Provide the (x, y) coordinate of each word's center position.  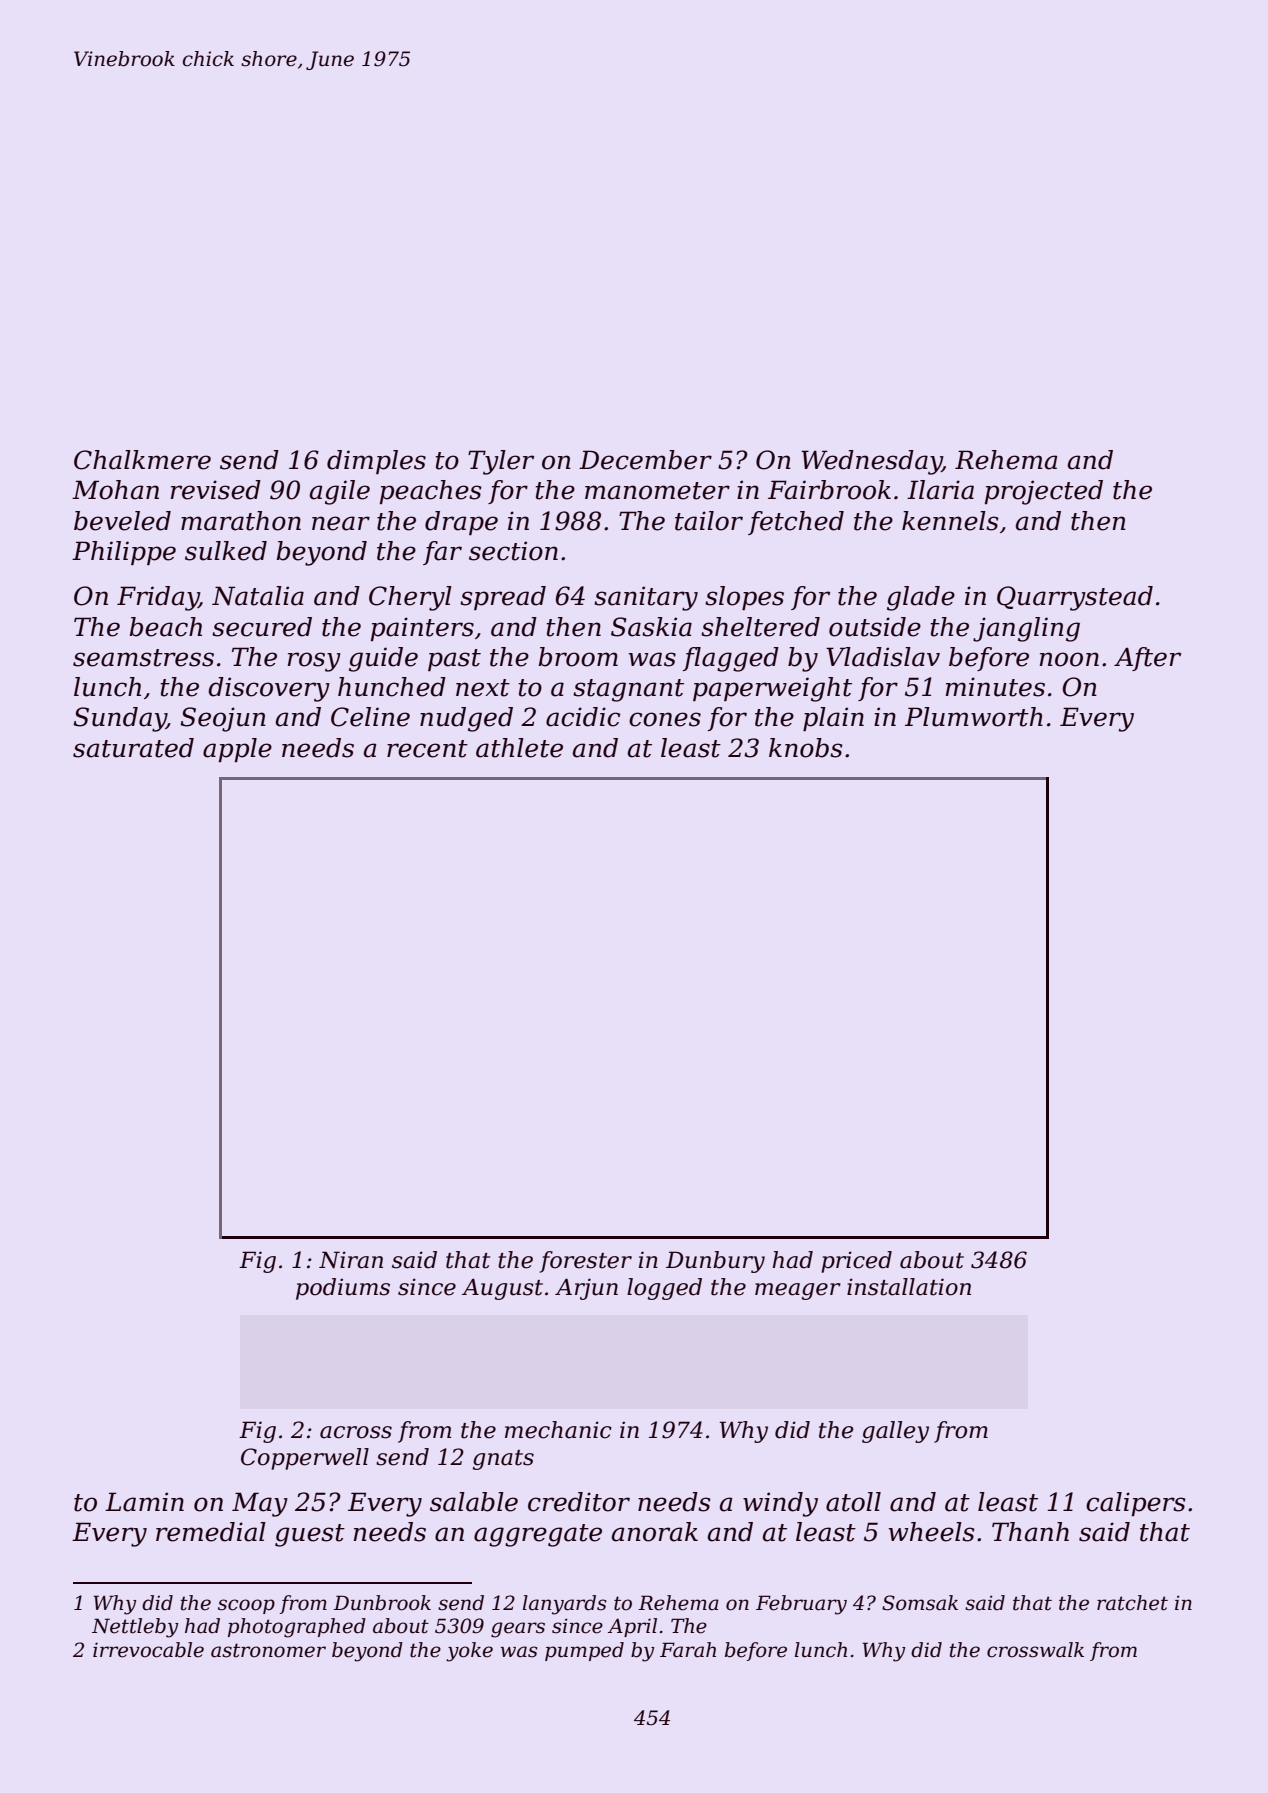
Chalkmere (142, 460)
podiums (343, 1289)
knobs (806, 748)
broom (578, 657)
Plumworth (974, 717)
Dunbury (715, 1262)
